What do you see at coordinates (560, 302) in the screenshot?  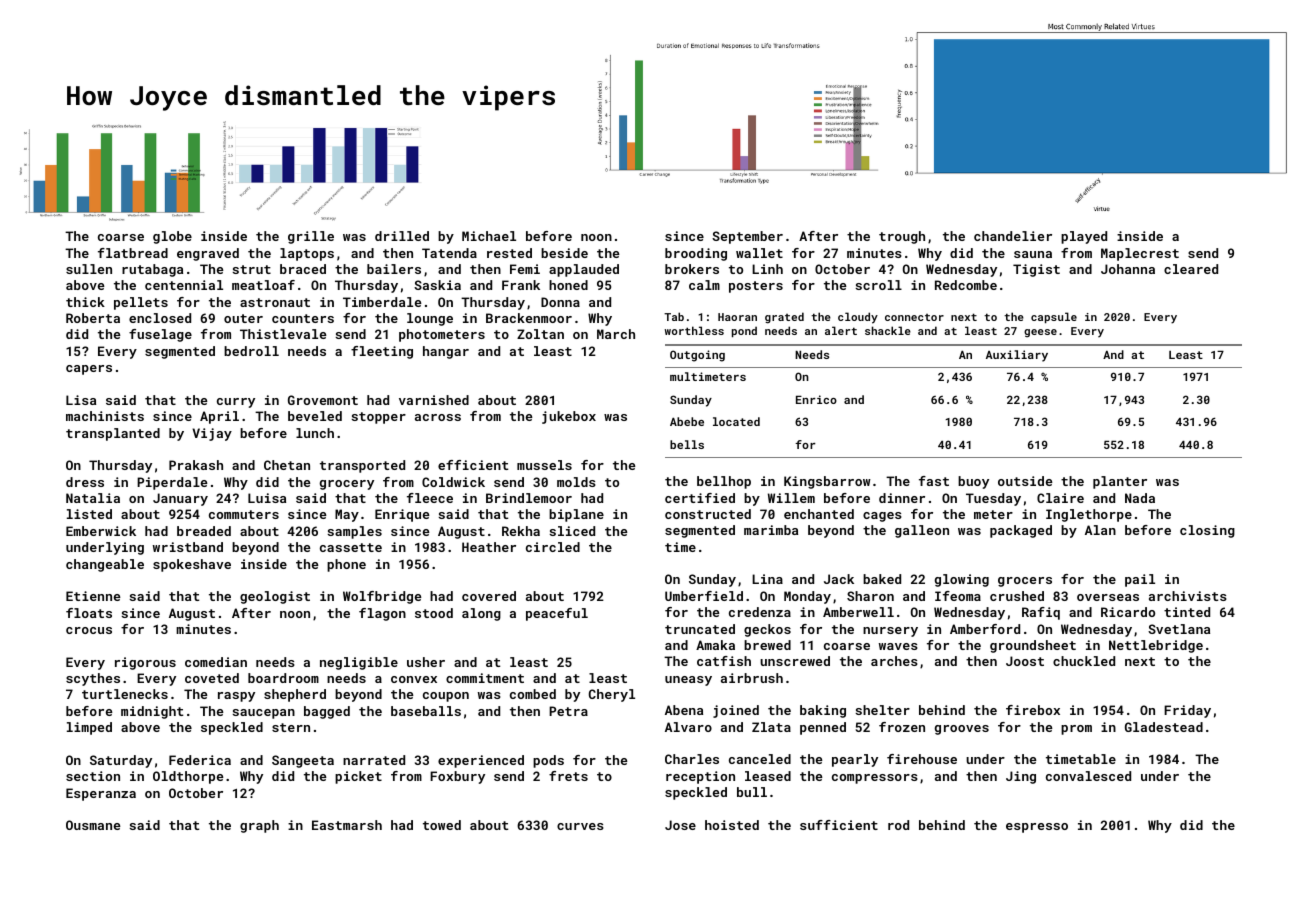 I see `Donna` at bounding box center [560, 302].
